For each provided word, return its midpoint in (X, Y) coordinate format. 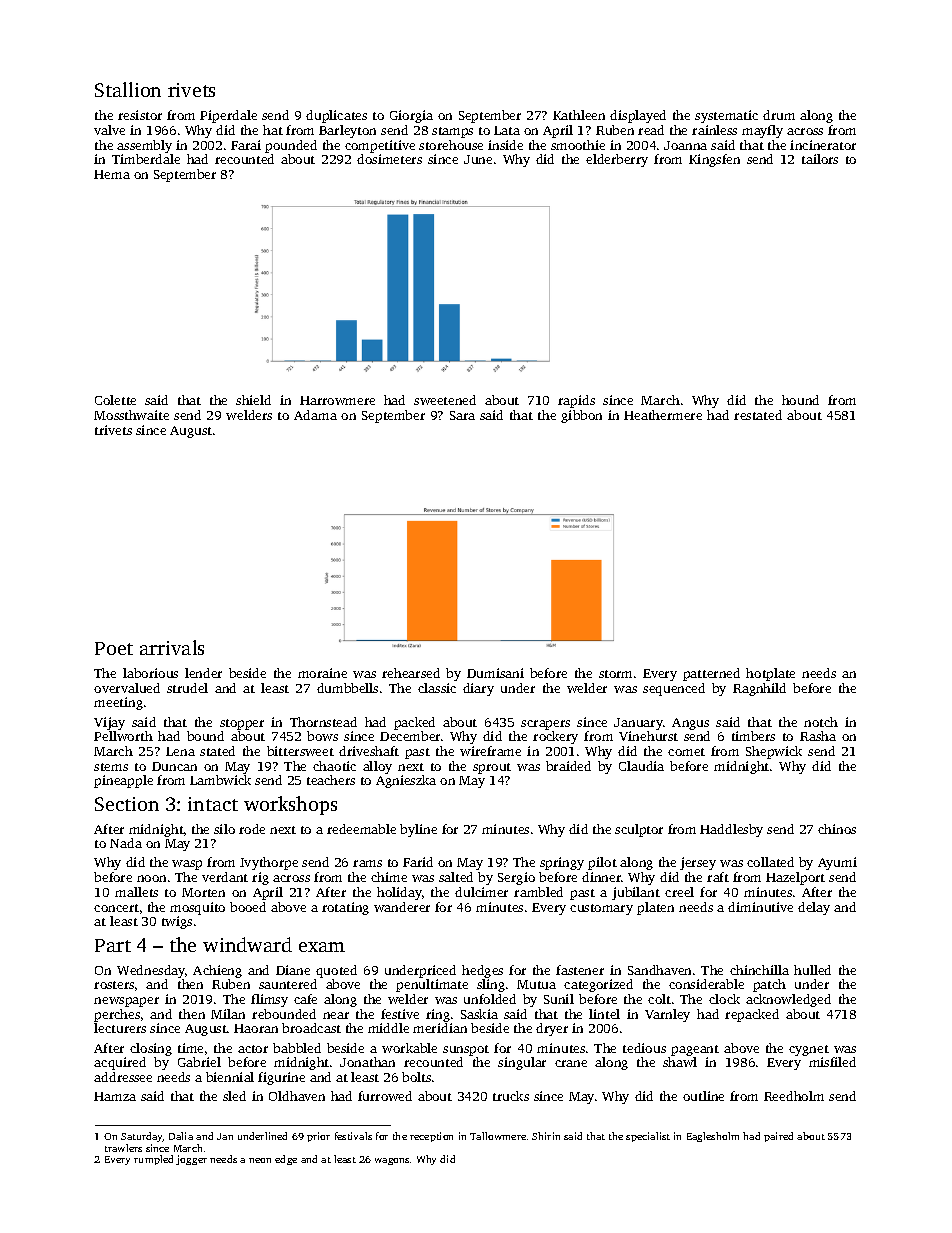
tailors (820, 159)
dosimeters (389, 159)
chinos (837, 829)
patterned (711, 674)
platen (655, 908)
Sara (462, 415)
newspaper (126, 1002)
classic (437, 688)
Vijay (109, 723)
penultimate (432, 985)
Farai (246, 145)
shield (253, 400)
